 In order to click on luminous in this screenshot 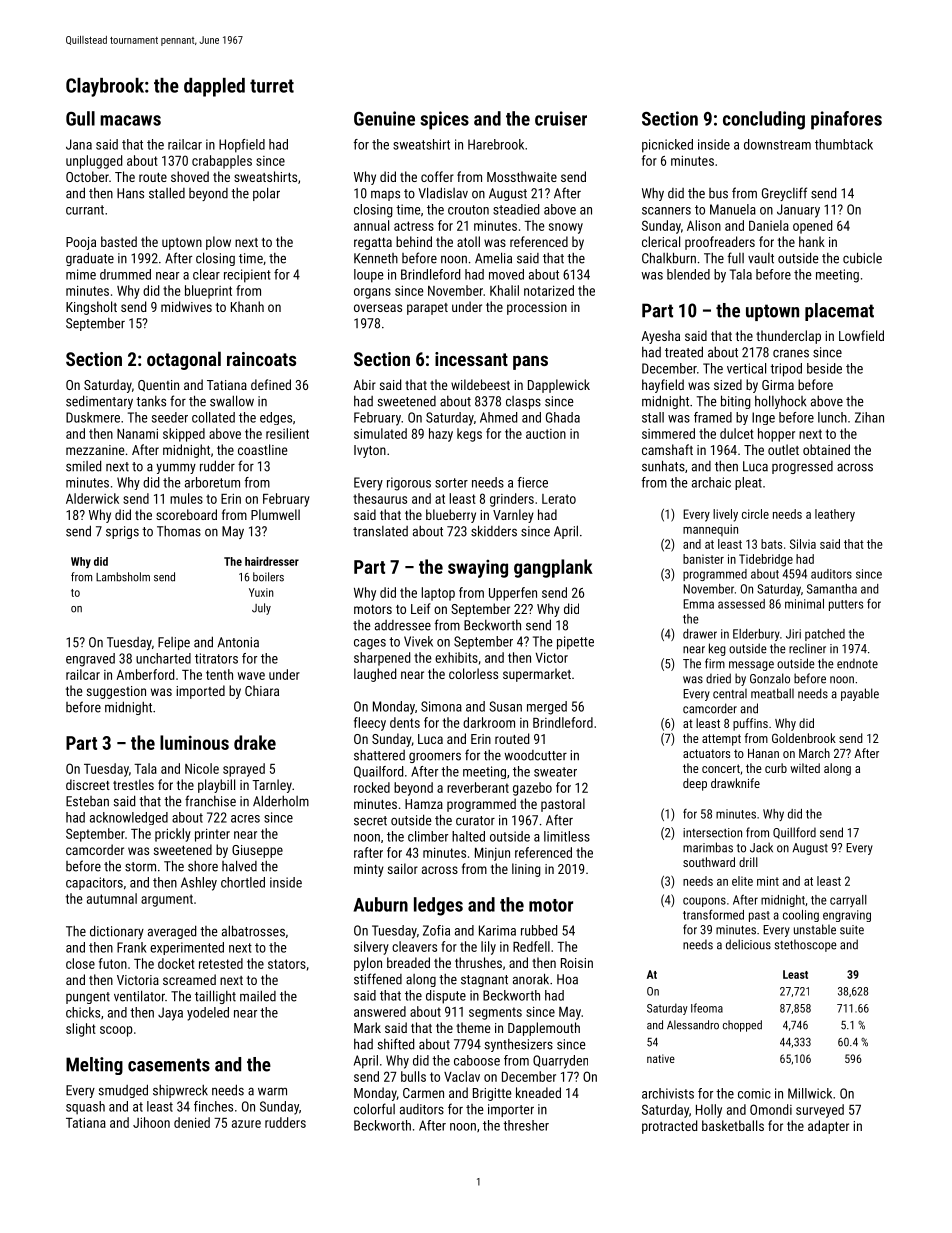, I will do `click(194, 742)`.
